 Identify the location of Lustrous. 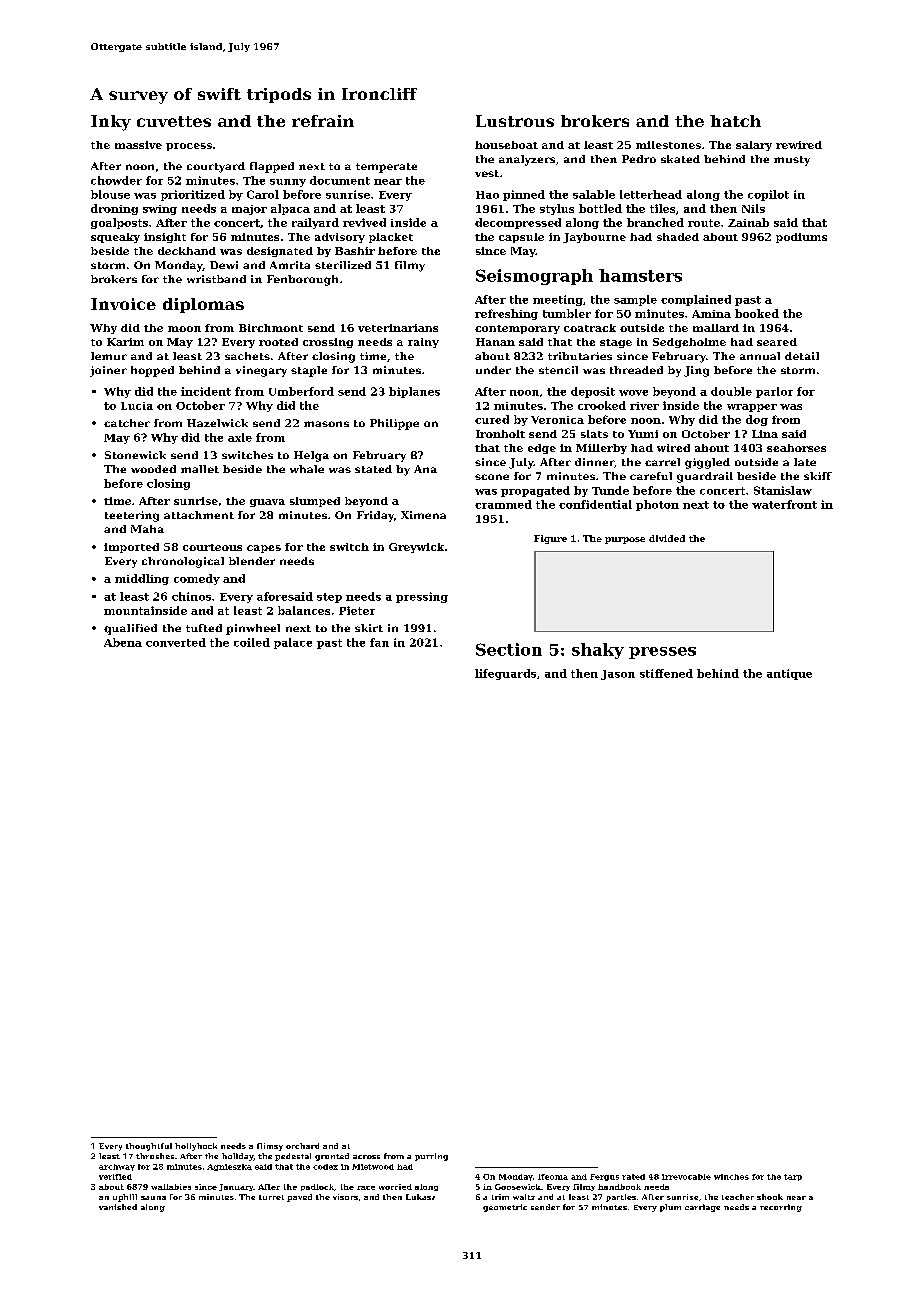
(515, 121).
